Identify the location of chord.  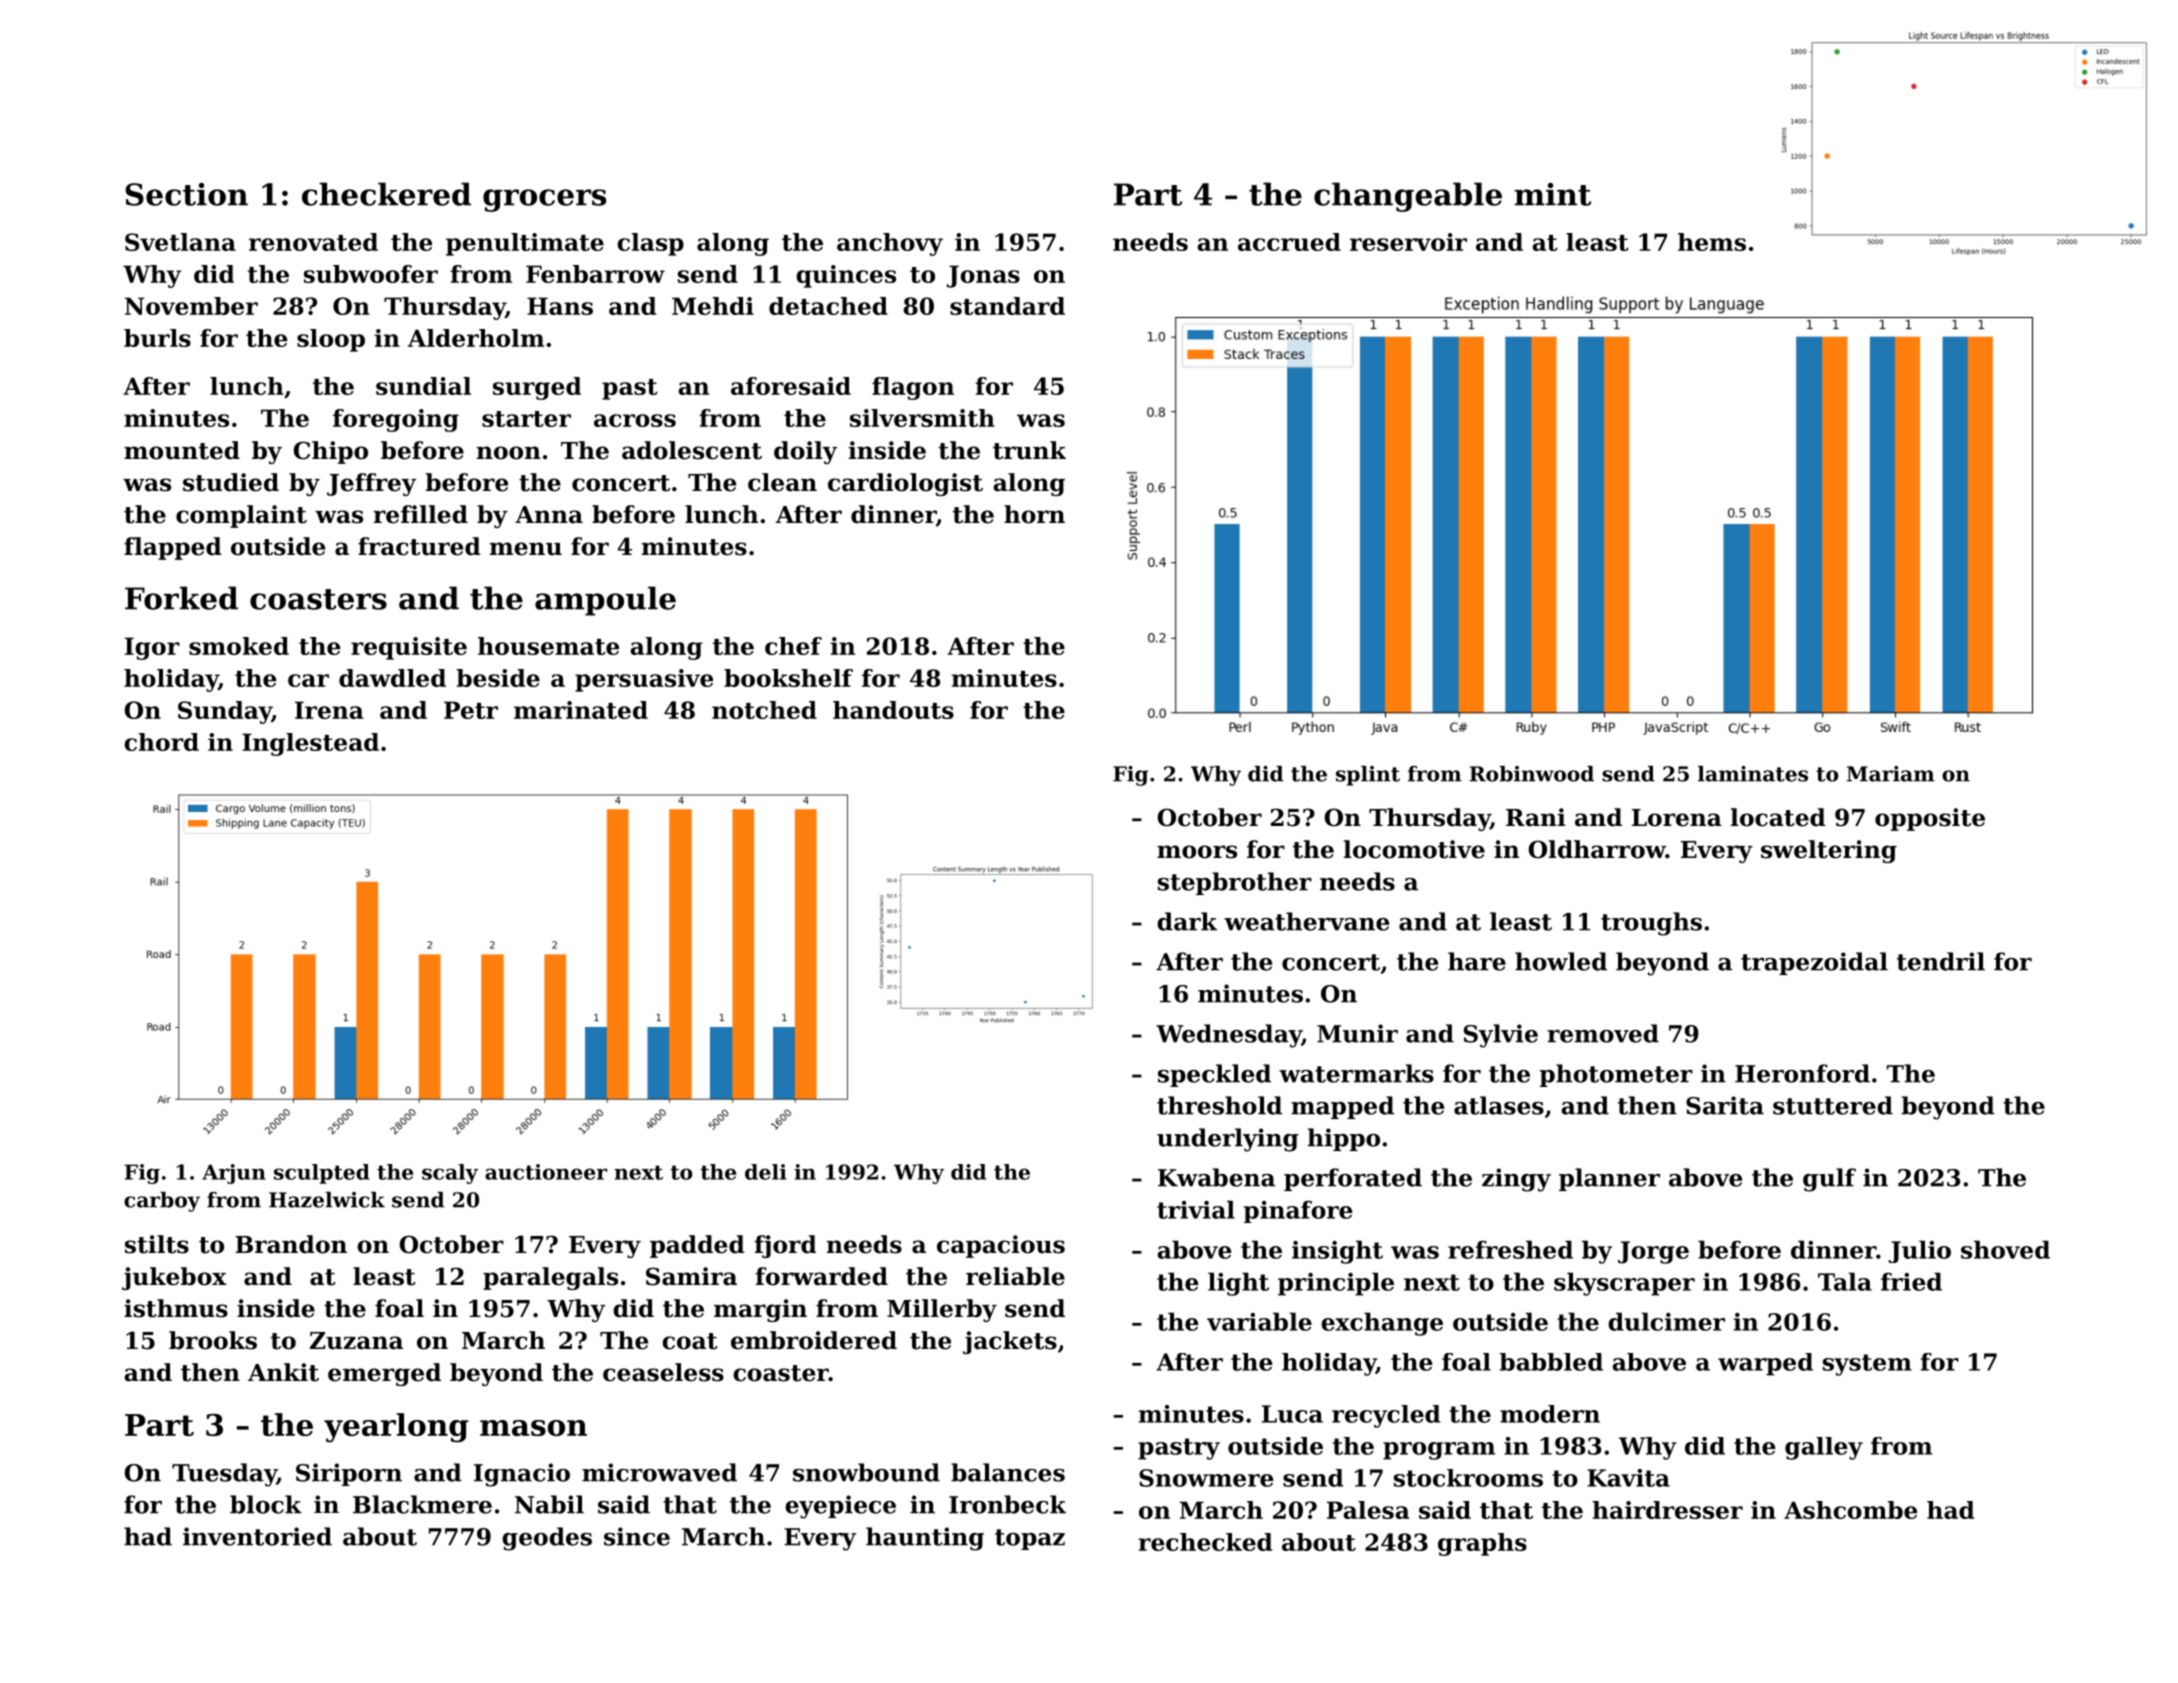
(161, 742).
